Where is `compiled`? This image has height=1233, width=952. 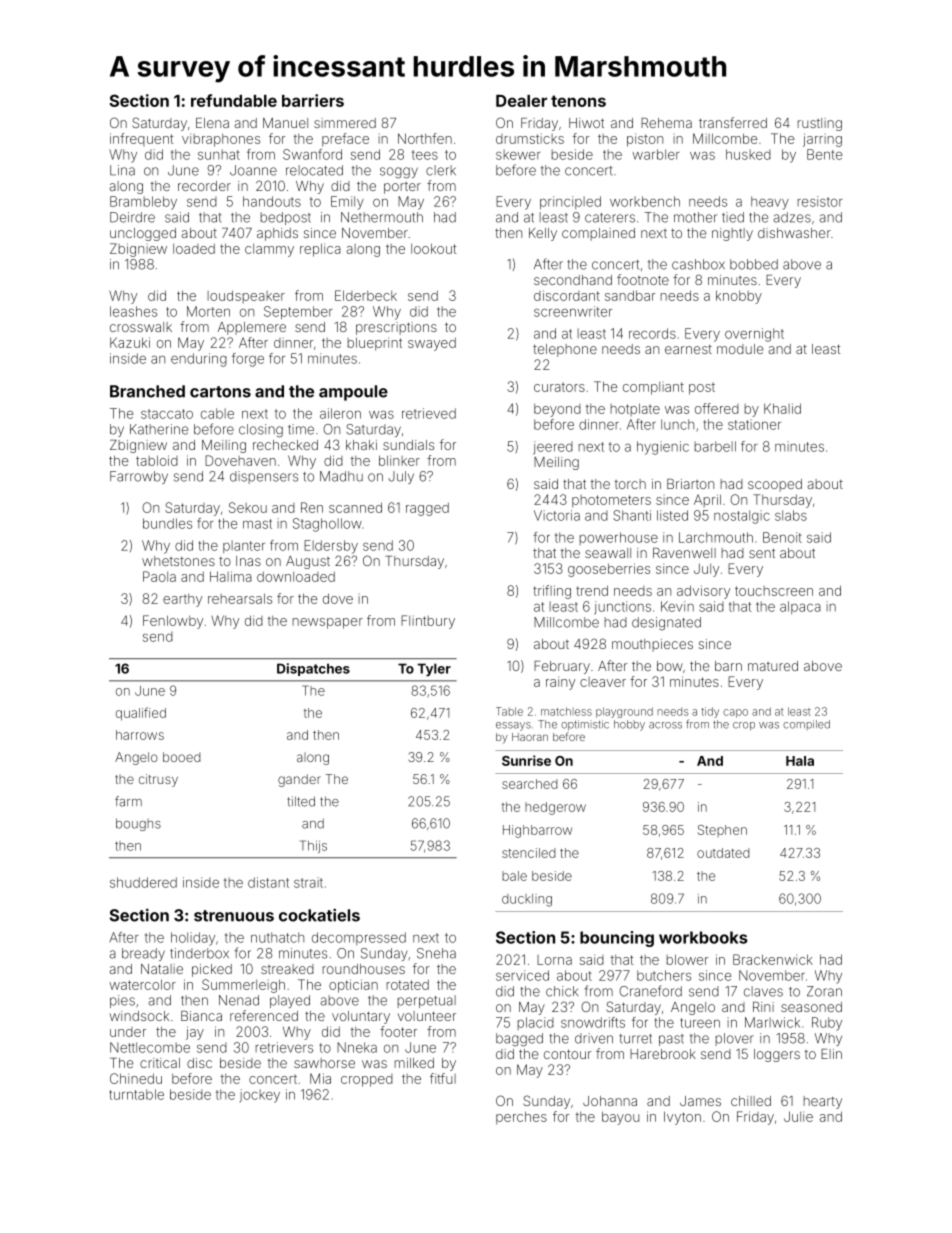
compiled is located at coordinates (806, 725).
